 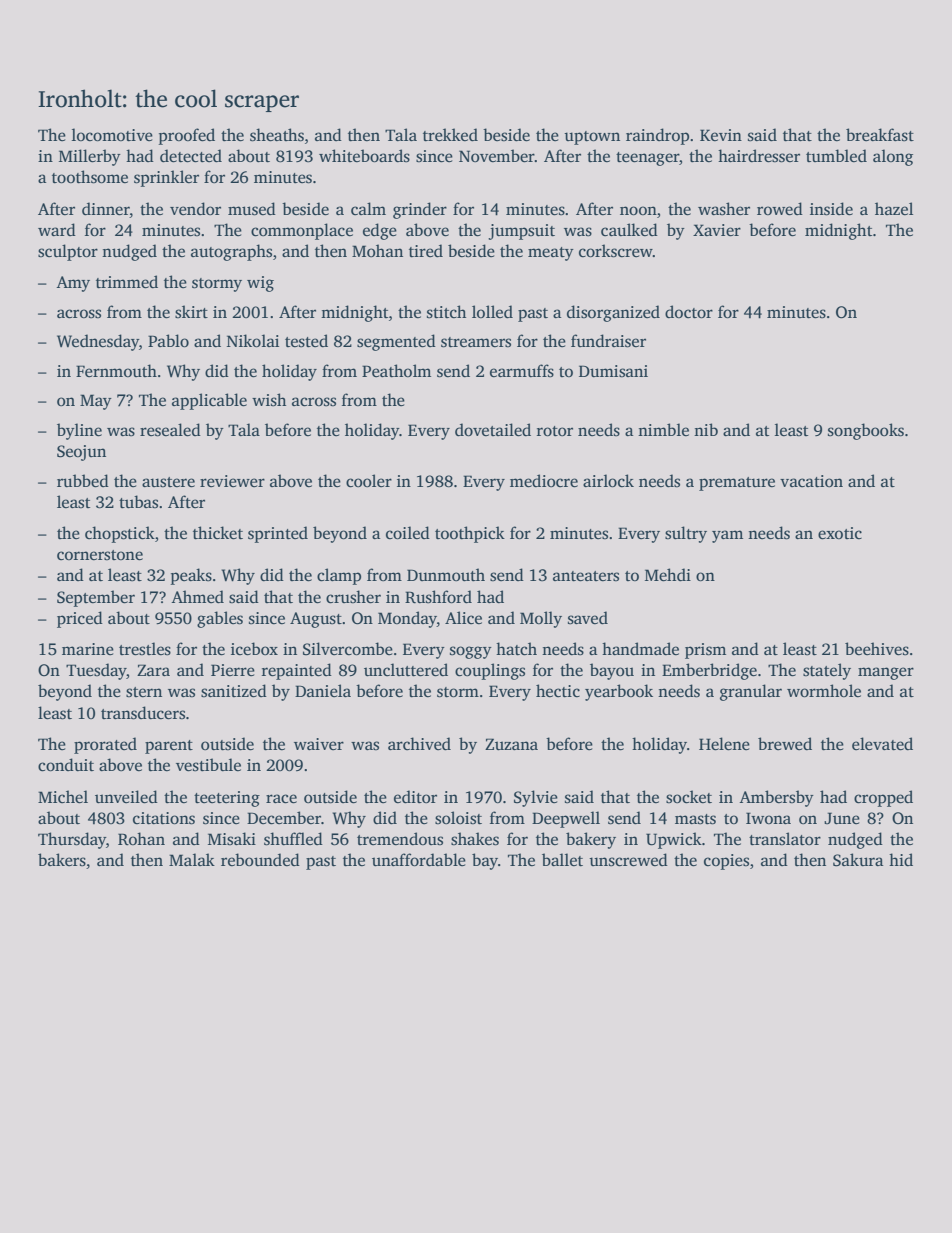 I want to click on uptown, so click(x=592, y=138).
